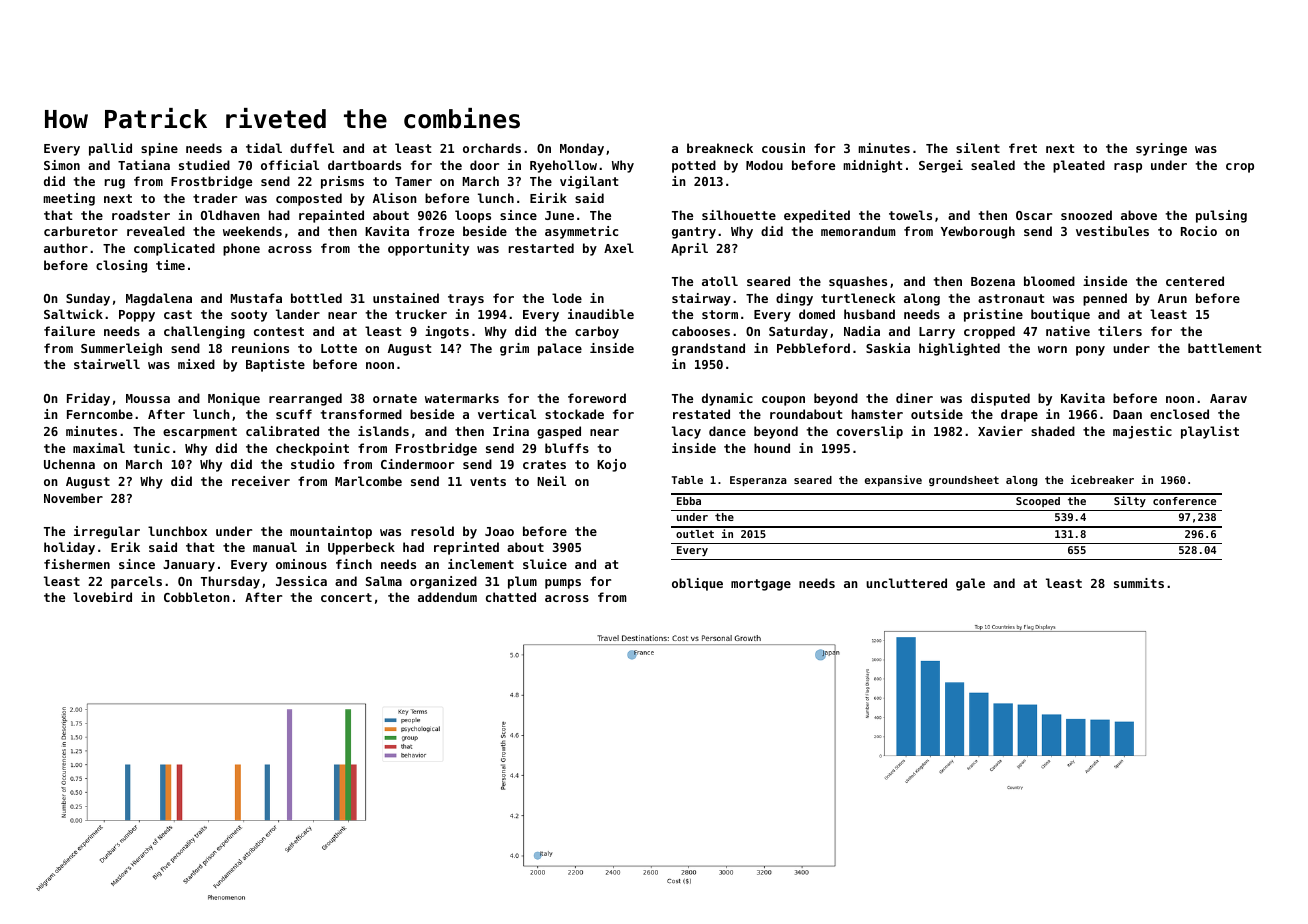 Image resolution: width=1308 pixels, height=924 pixels. What do you see at coordinates (144, 165) in the screenshot?
I see `Tatiana` at bounding box center [144, 165].
